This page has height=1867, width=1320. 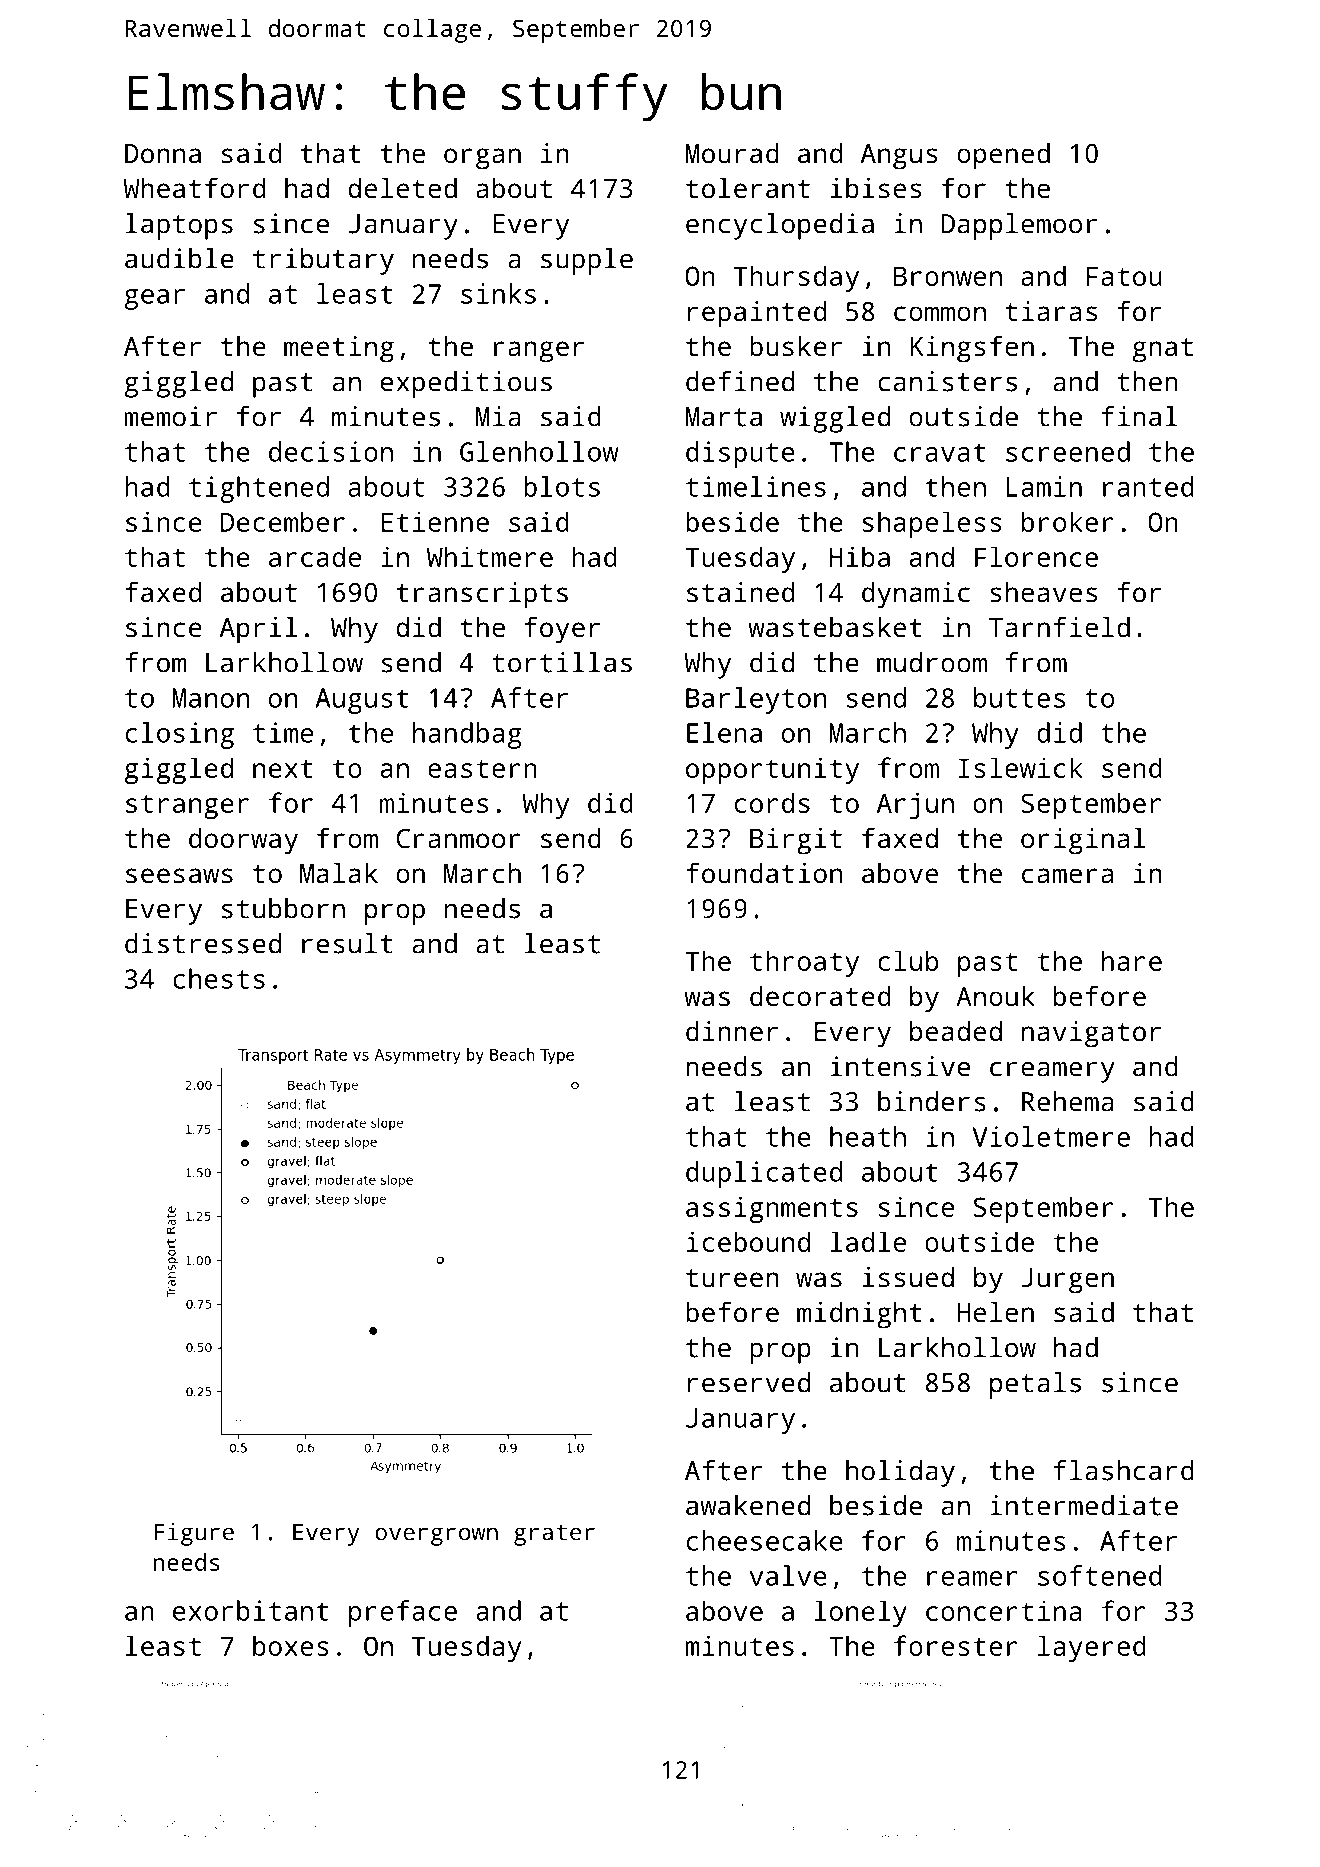 What do you see at coordinates (868, 1136) in the page?
I see `heath` at bounding box center [868, 1136].
